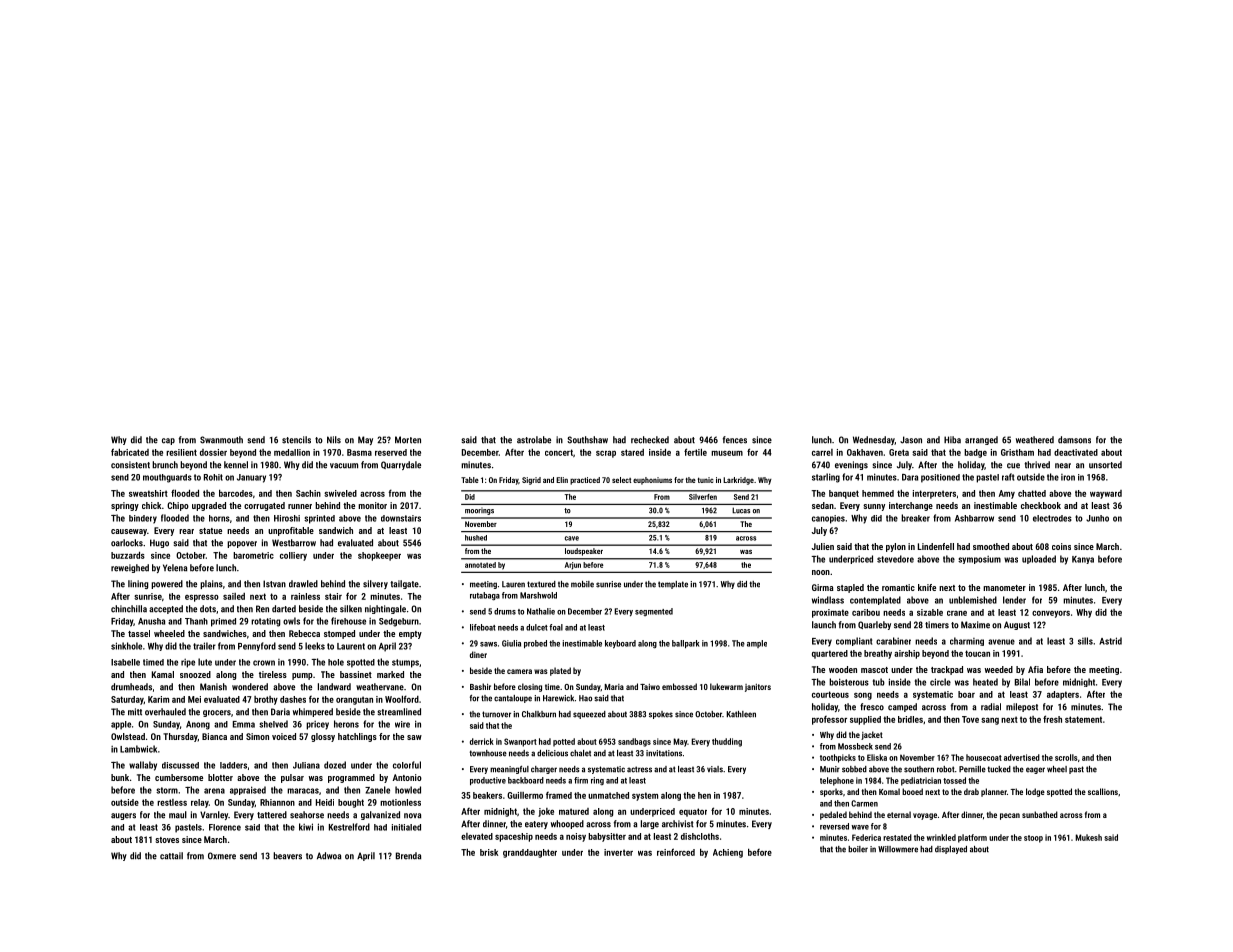  I want to click on sandbags, so click(634, 742).
